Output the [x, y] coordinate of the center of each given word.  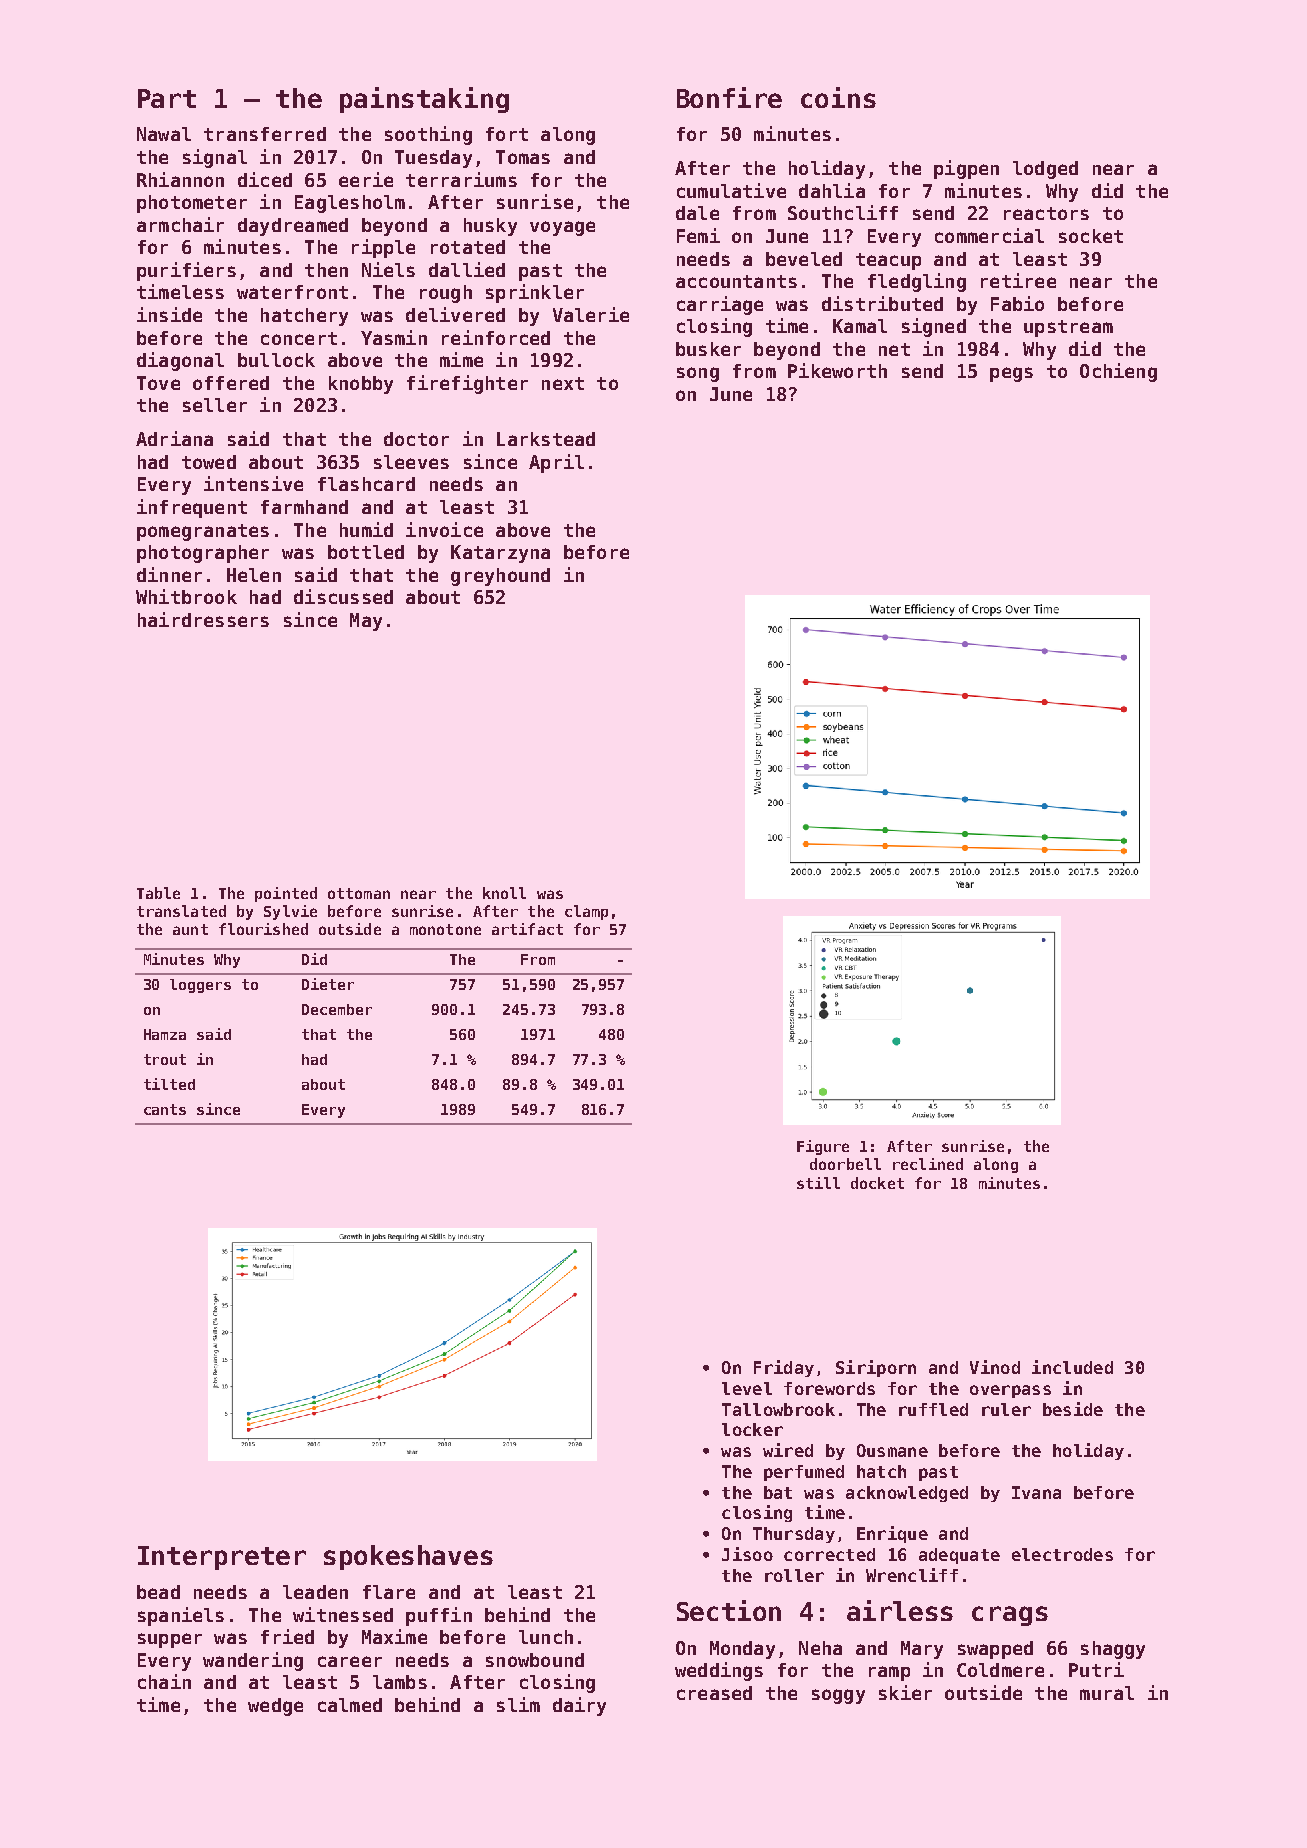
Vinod [995, 1367]
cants [165, 1109]
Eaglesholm [350, 204]
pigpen [966, 169]
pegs [1011, 374]
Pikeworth [837, 370]
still [818, 1183]
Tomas [523, 157]
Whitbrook [186, 596]
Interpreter [222, 1558]
